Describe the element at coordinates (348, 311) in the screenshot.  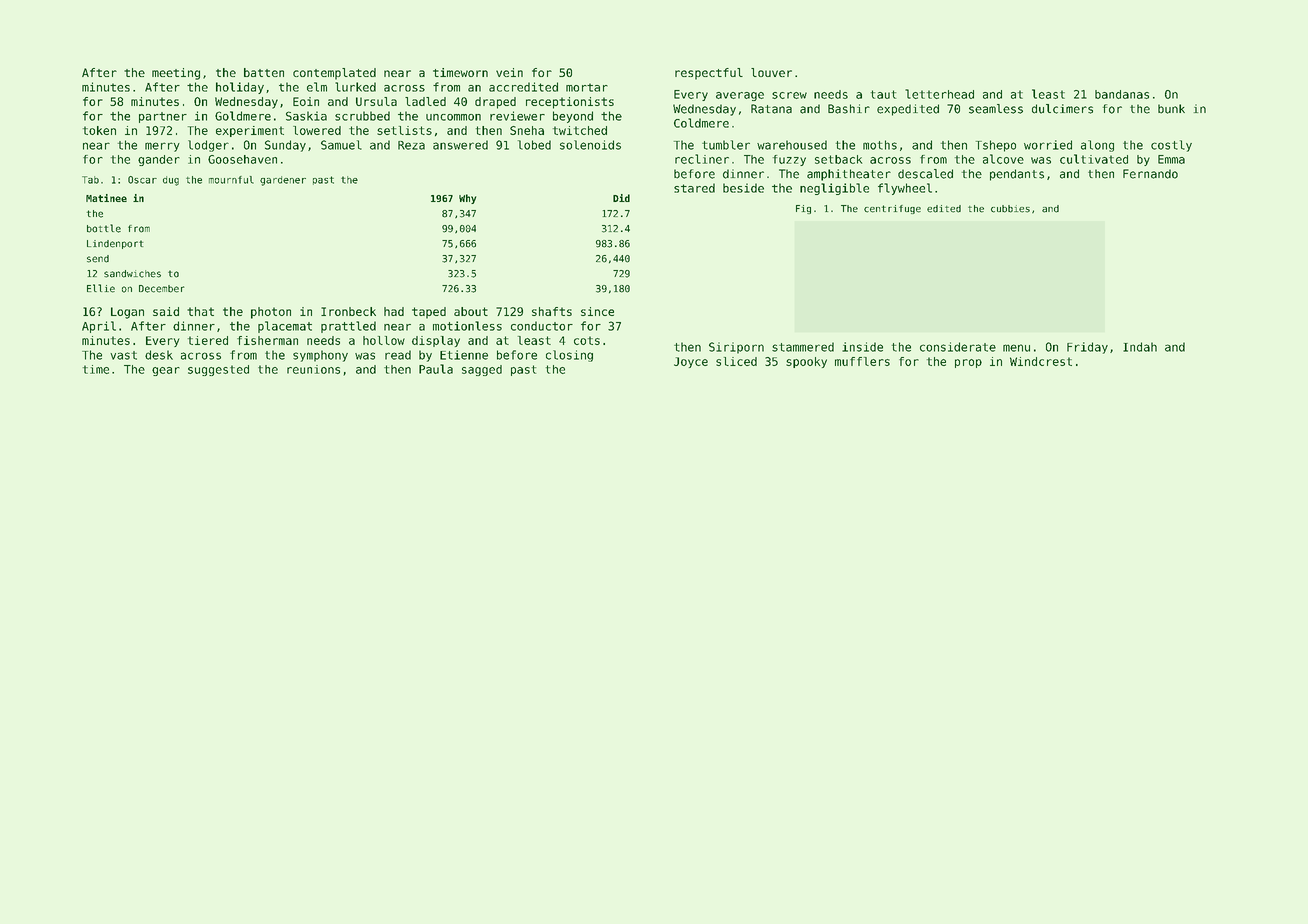
I see `Ironbeck` at that location.
